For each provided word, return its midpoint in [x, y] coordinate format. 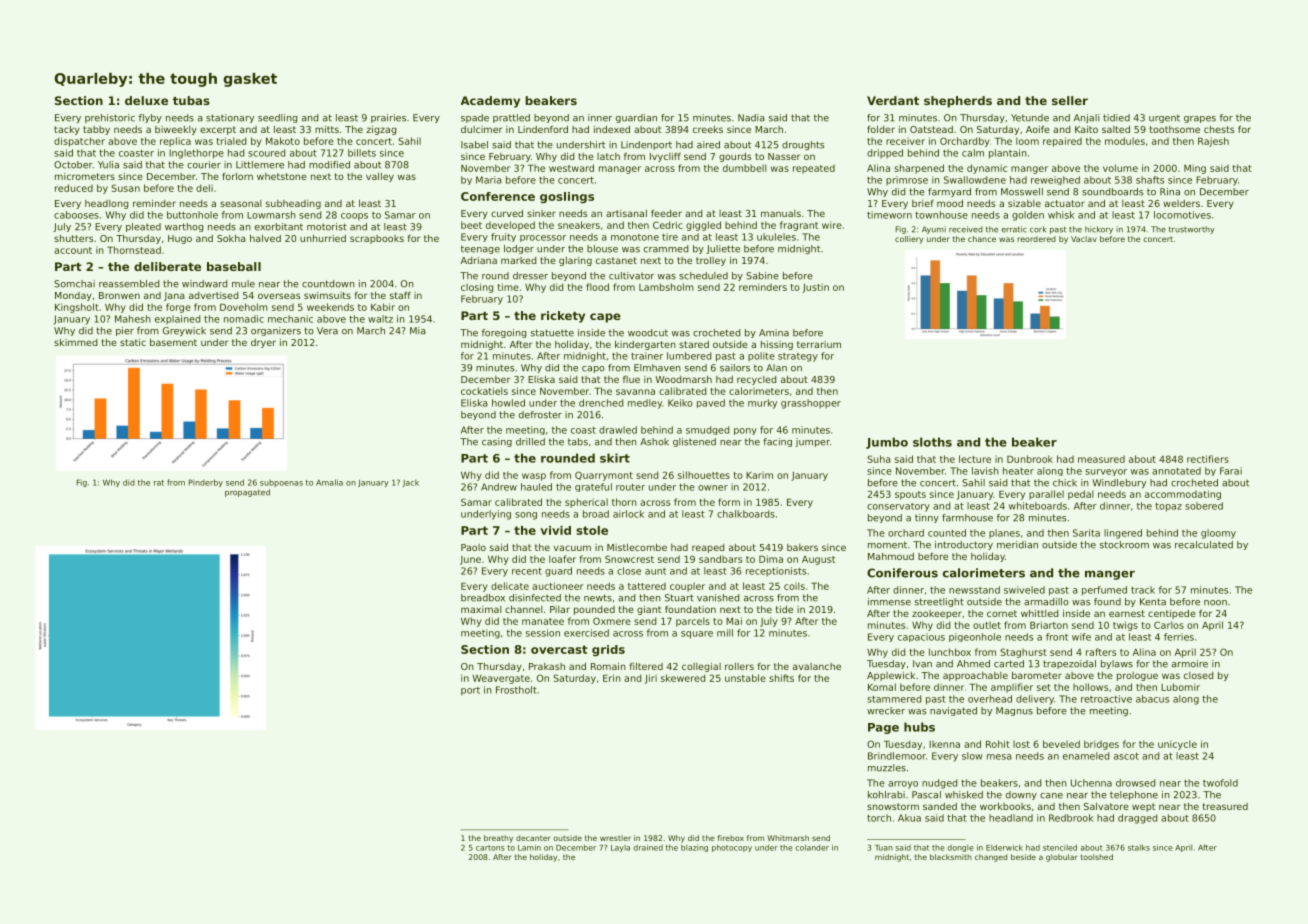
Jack [411, 483]
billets [362, 153]
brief [923, 203]
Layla [620, 848]
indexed [612, 129]
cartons [490, 848]
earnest [1127, 613]
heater [1018, 471]
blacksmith [951, 857]
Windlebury [1119, 483]
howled [508, 403]
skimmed [75, 342]
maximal [481, 609]
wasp [534, 477]
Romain [608, 666]
